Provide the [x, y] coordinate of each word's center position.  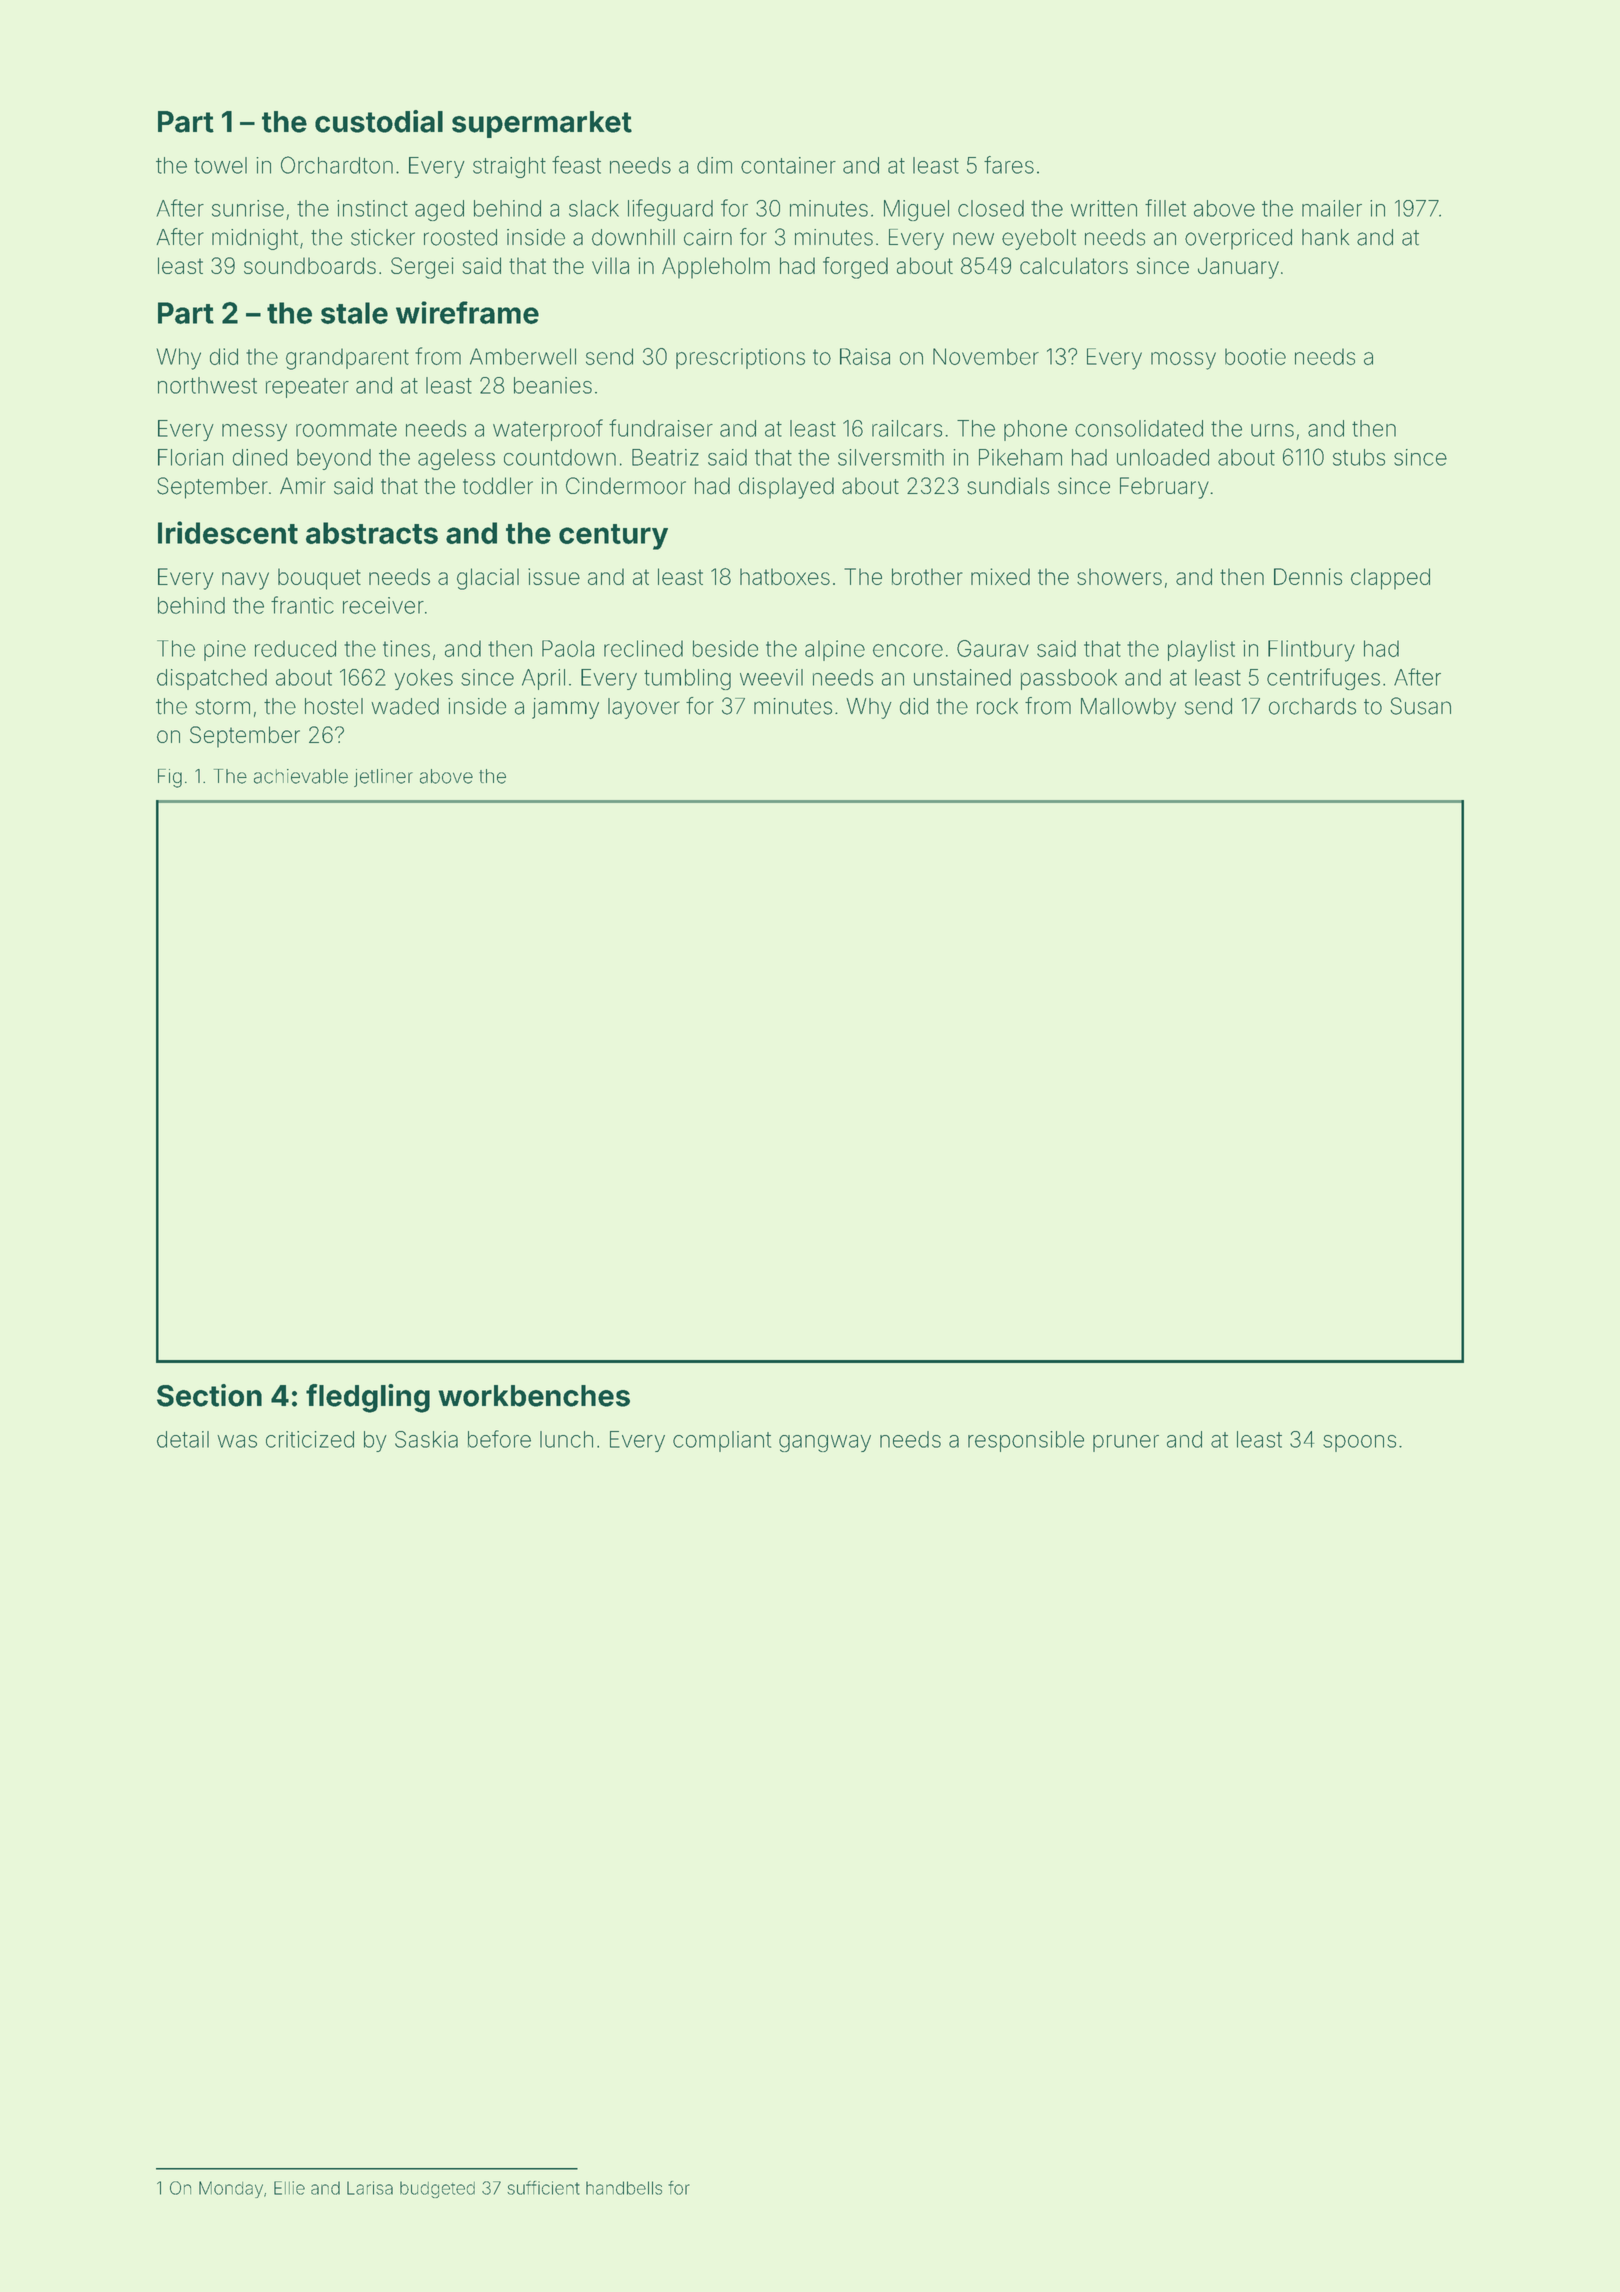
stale [354, 313]
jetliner [383, 778]
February [1164, 488]
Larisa [370, 2188]
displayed [786, 488]
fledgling [368, 1398]
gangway [825, 1443]
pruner [1126, 1443]
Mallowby [1128, 708]
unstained [962, 677]
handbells [624, 2188]
